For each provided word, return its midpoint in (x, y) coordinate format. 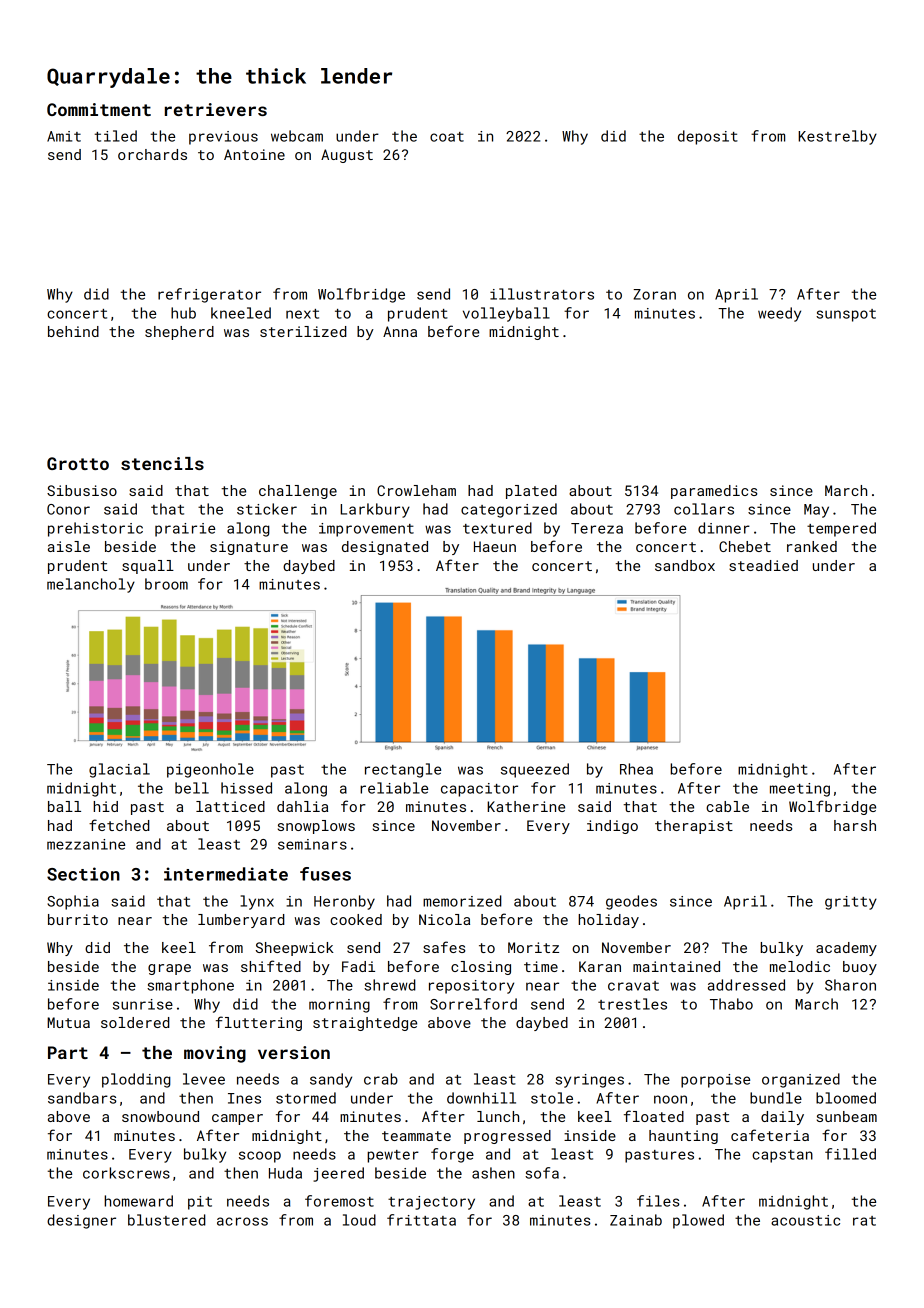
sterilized (303, 331)
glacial (119, 770)
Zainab (636, 1220)
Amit (64, 136)
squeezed (535, 770)
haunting (683, 1137)
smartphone (190, 986)
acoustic (805, 1220)
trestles (632, 1004)
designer (81, 1221)
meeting (800, 790)
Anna (400, 331)
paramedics (714, 492)
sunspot (846, 315)
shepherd (179, 333)
